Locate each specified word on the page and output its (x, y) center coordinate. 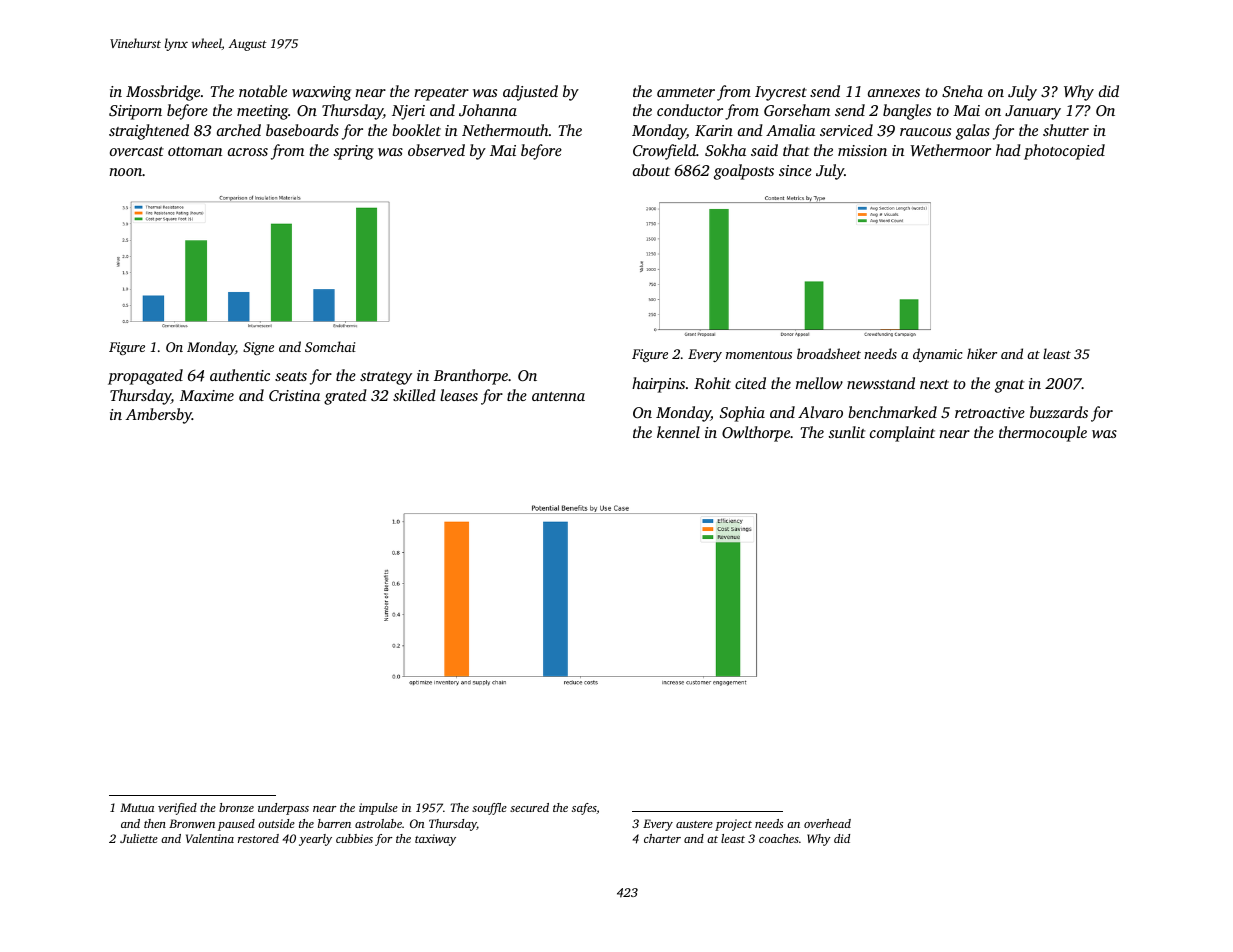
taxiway (435, 840)
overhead (827, 823)
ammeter (686, 92)
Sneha (962, 91)
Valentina (210, 838)
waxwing (321, 93)
